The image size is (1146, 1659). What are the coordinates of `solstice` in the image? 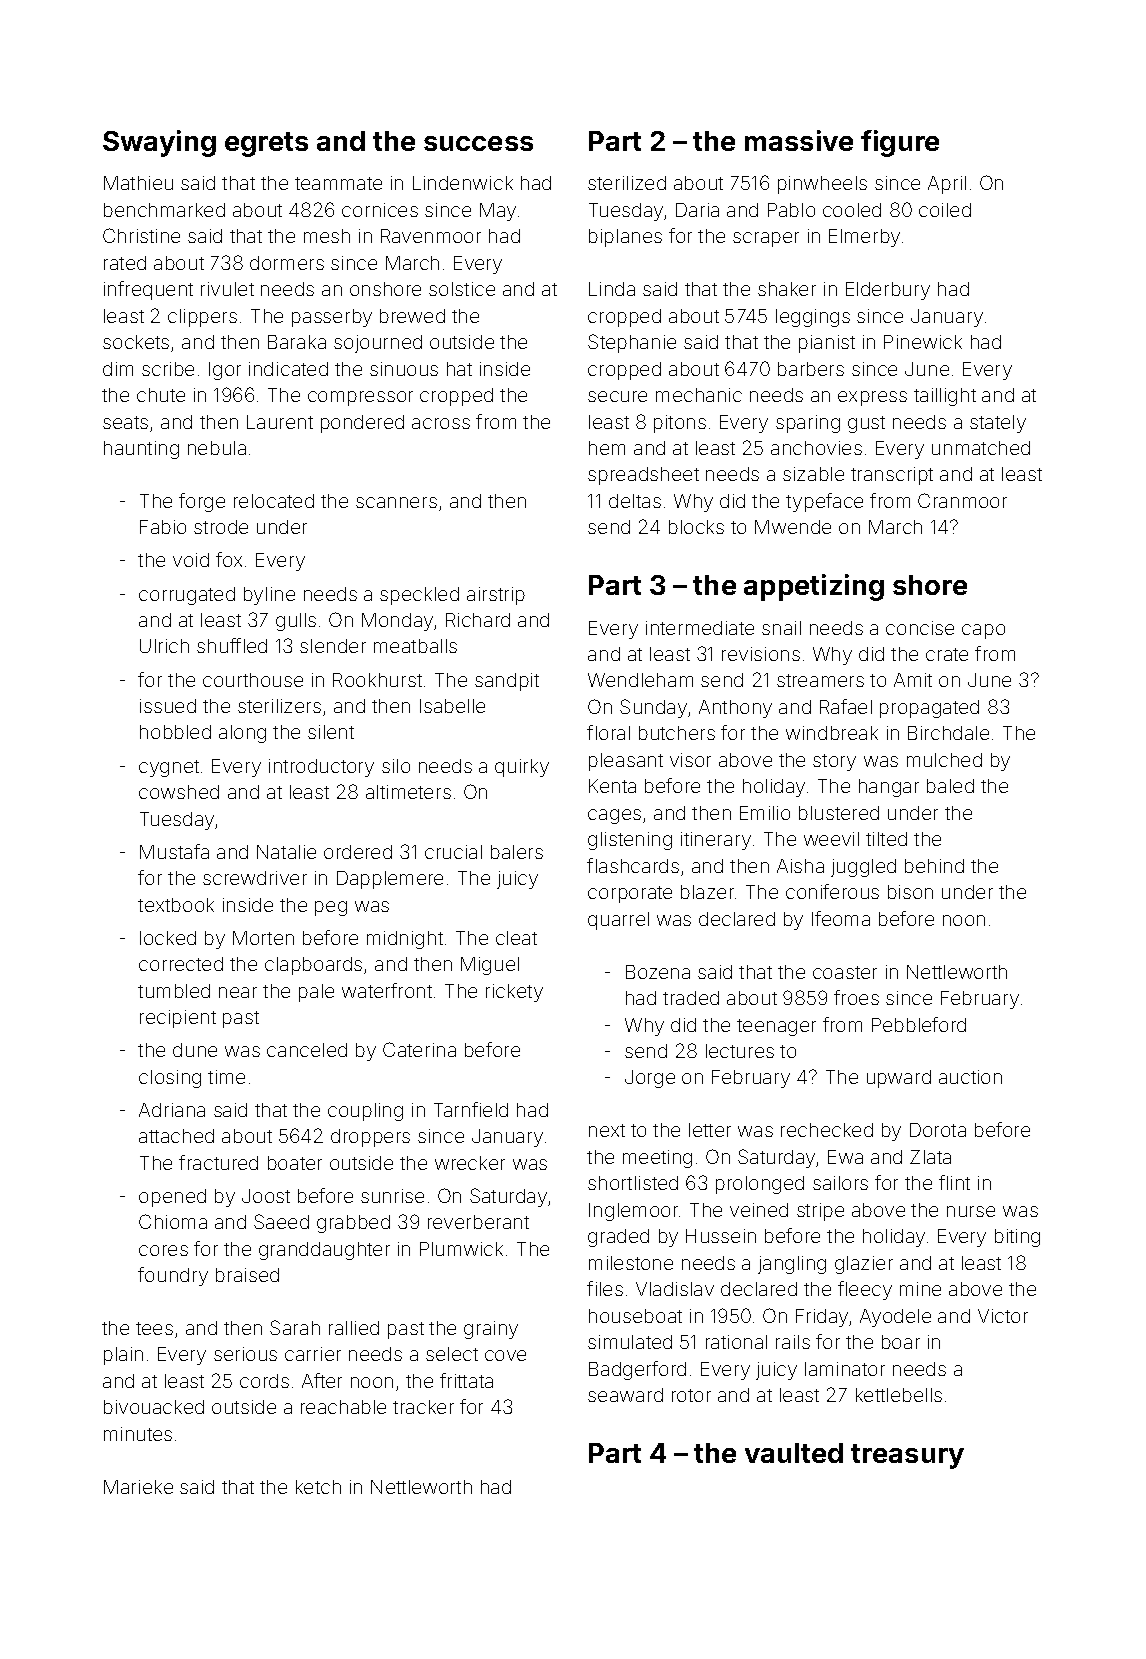 It's located at (462, 289).
